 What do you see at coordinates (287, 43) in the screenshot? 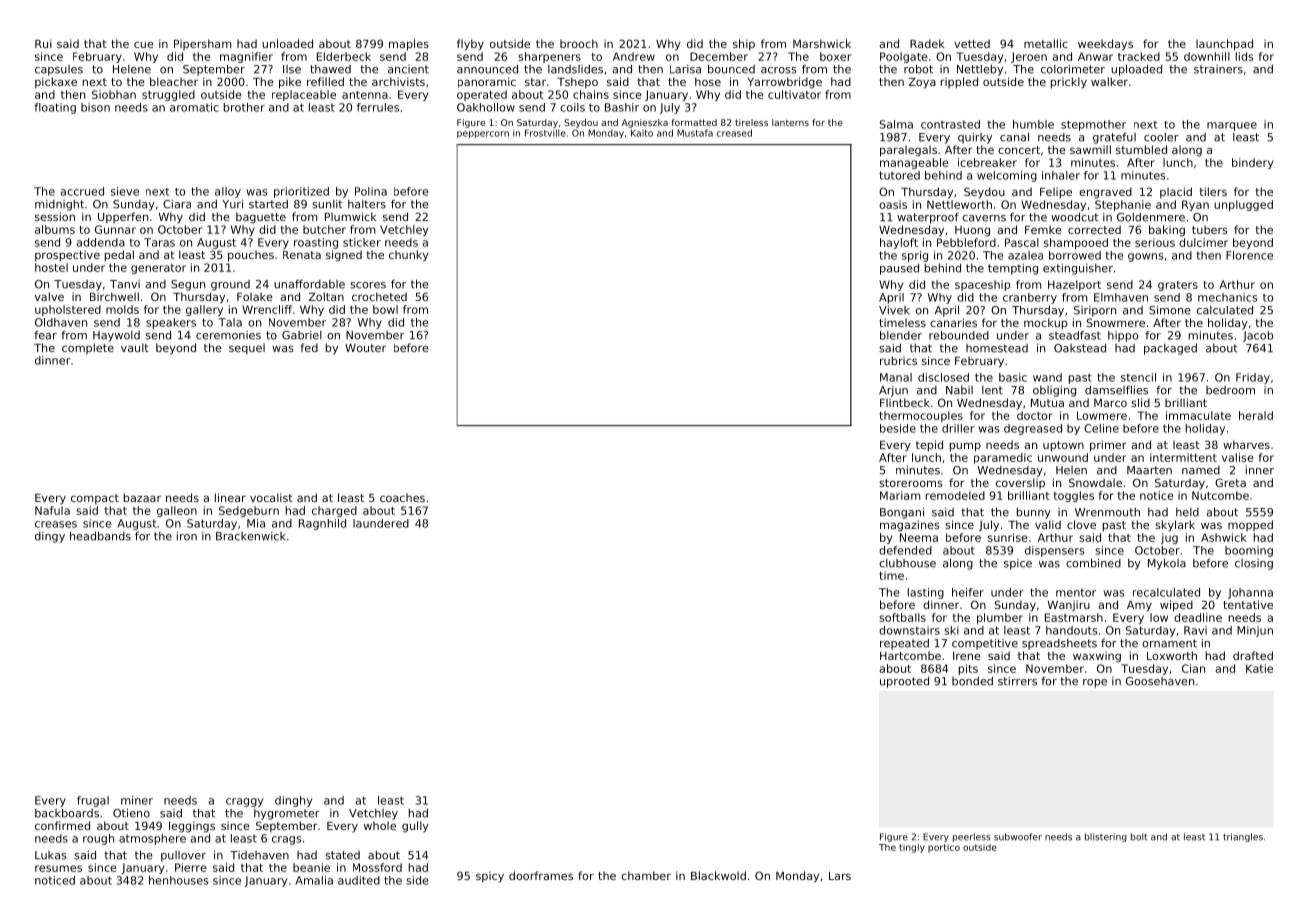
I see `unloaded` at bounding box center [287, 43].
